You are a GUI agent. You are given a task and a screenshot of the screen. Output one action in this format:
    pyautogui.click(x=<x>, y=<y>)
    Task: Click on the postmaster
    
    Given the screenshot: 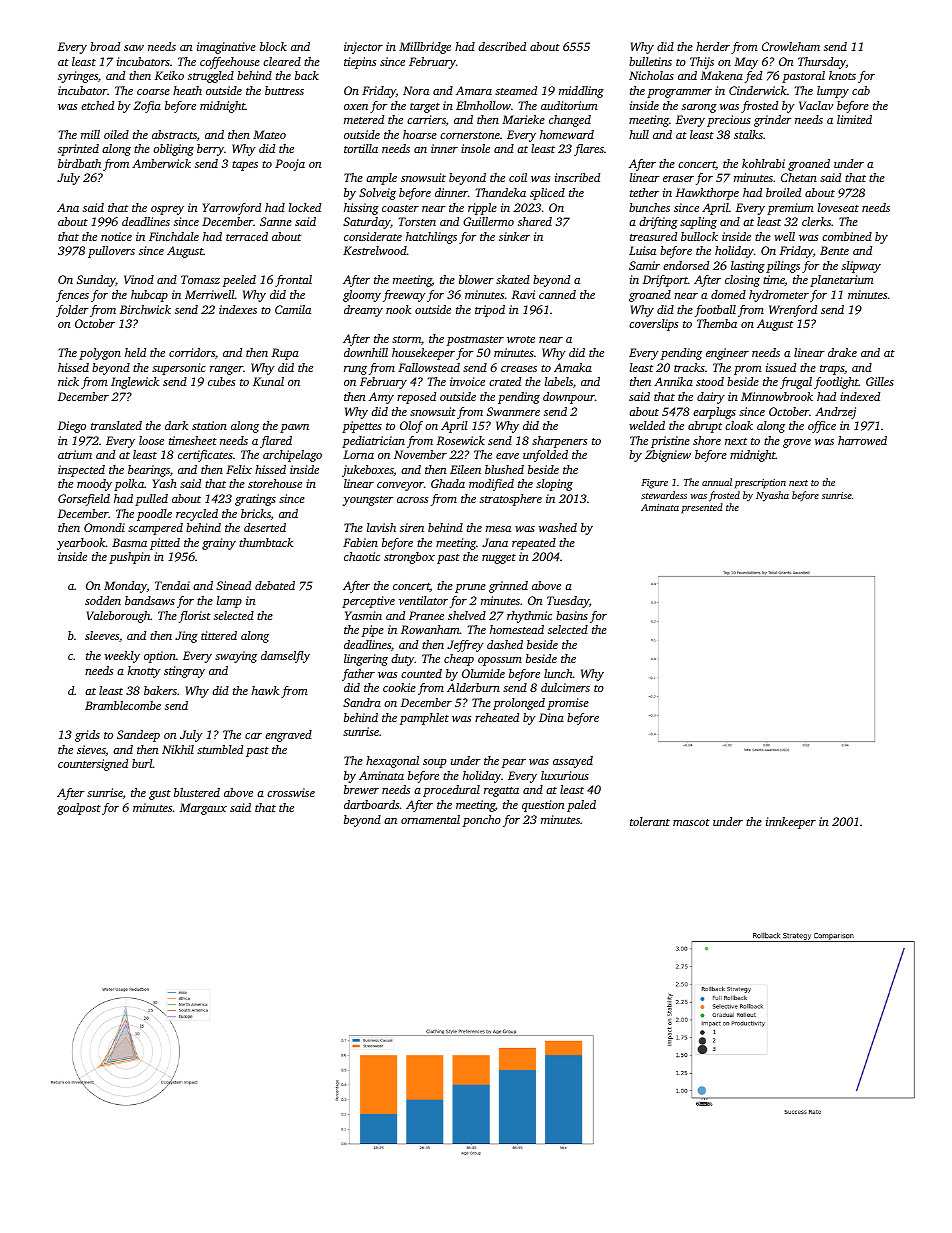 What is the action you would take?
    pyautogui.click(x=475, y=341)
